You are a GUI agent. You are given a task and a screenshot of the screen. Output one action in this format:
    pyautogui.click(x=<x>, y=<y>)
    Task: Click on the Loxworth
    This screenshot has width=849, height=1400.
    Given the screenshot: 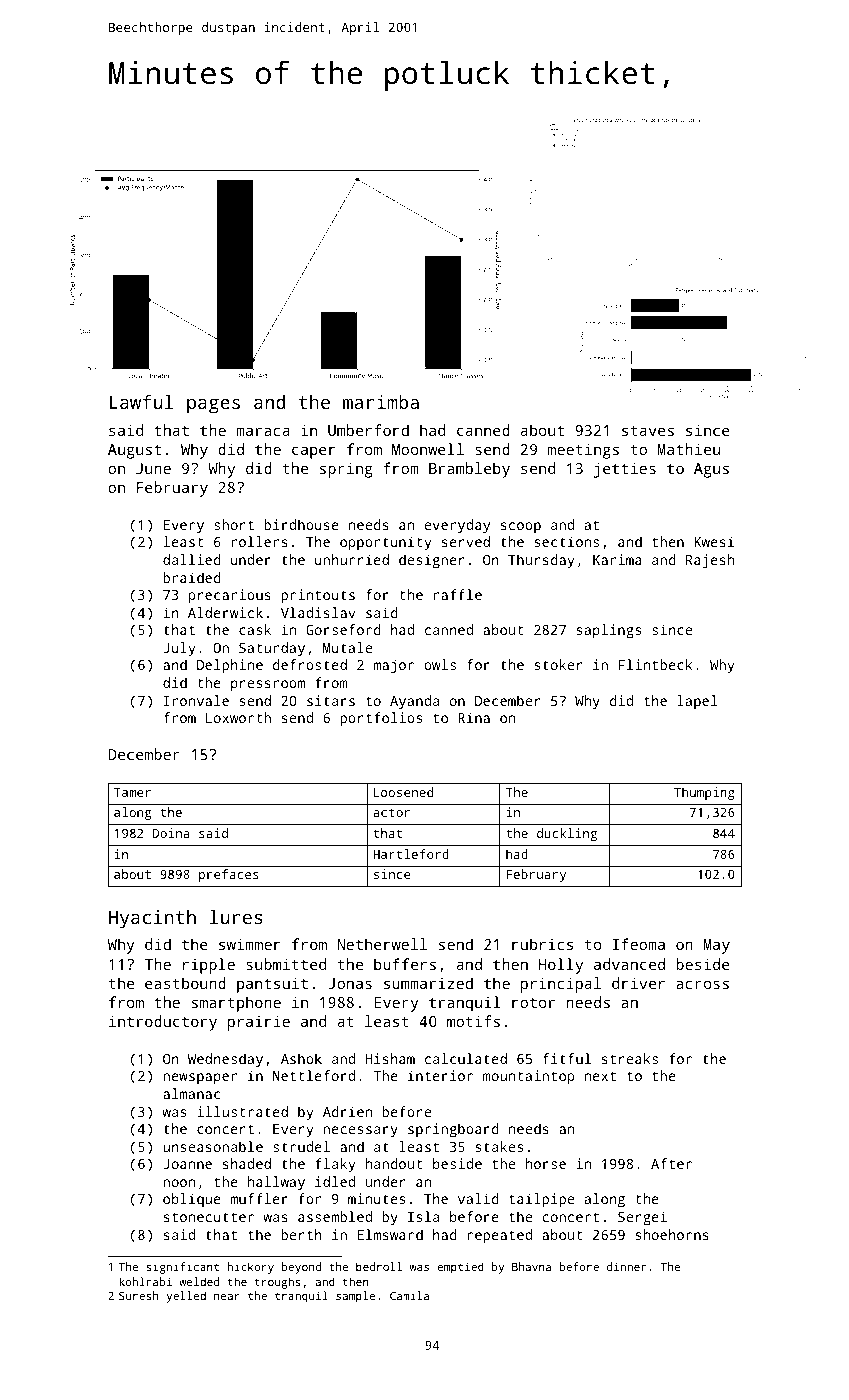 What is the action you would take?
    pyautogui.click(x=238, y=717)
